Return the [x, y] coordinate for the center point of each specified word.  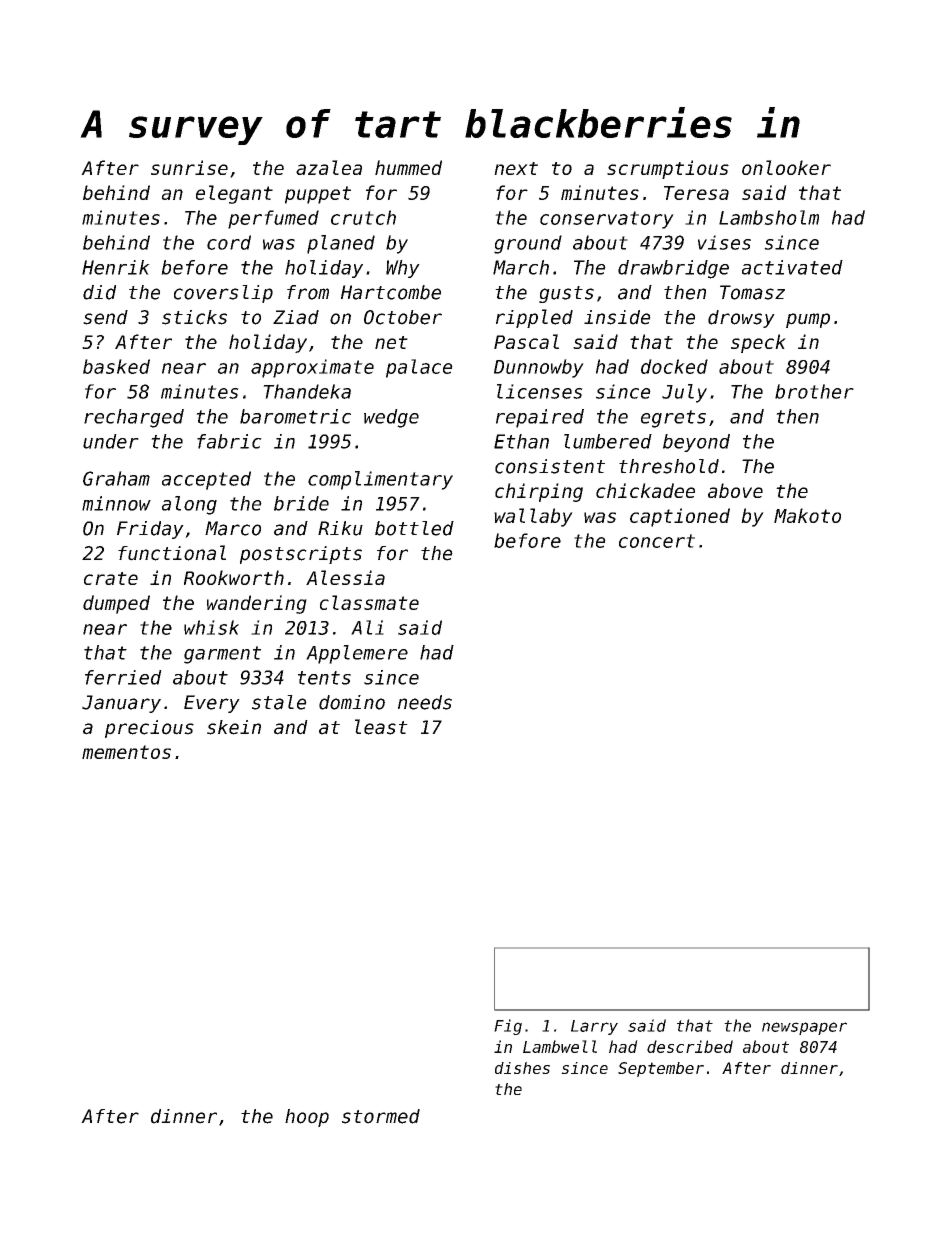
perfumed [273, 219]
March [521, 267]
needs [425, 702]
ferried [123, 677]
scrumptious [668, 169]
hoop [307, 1118]
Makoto [807, 515]
